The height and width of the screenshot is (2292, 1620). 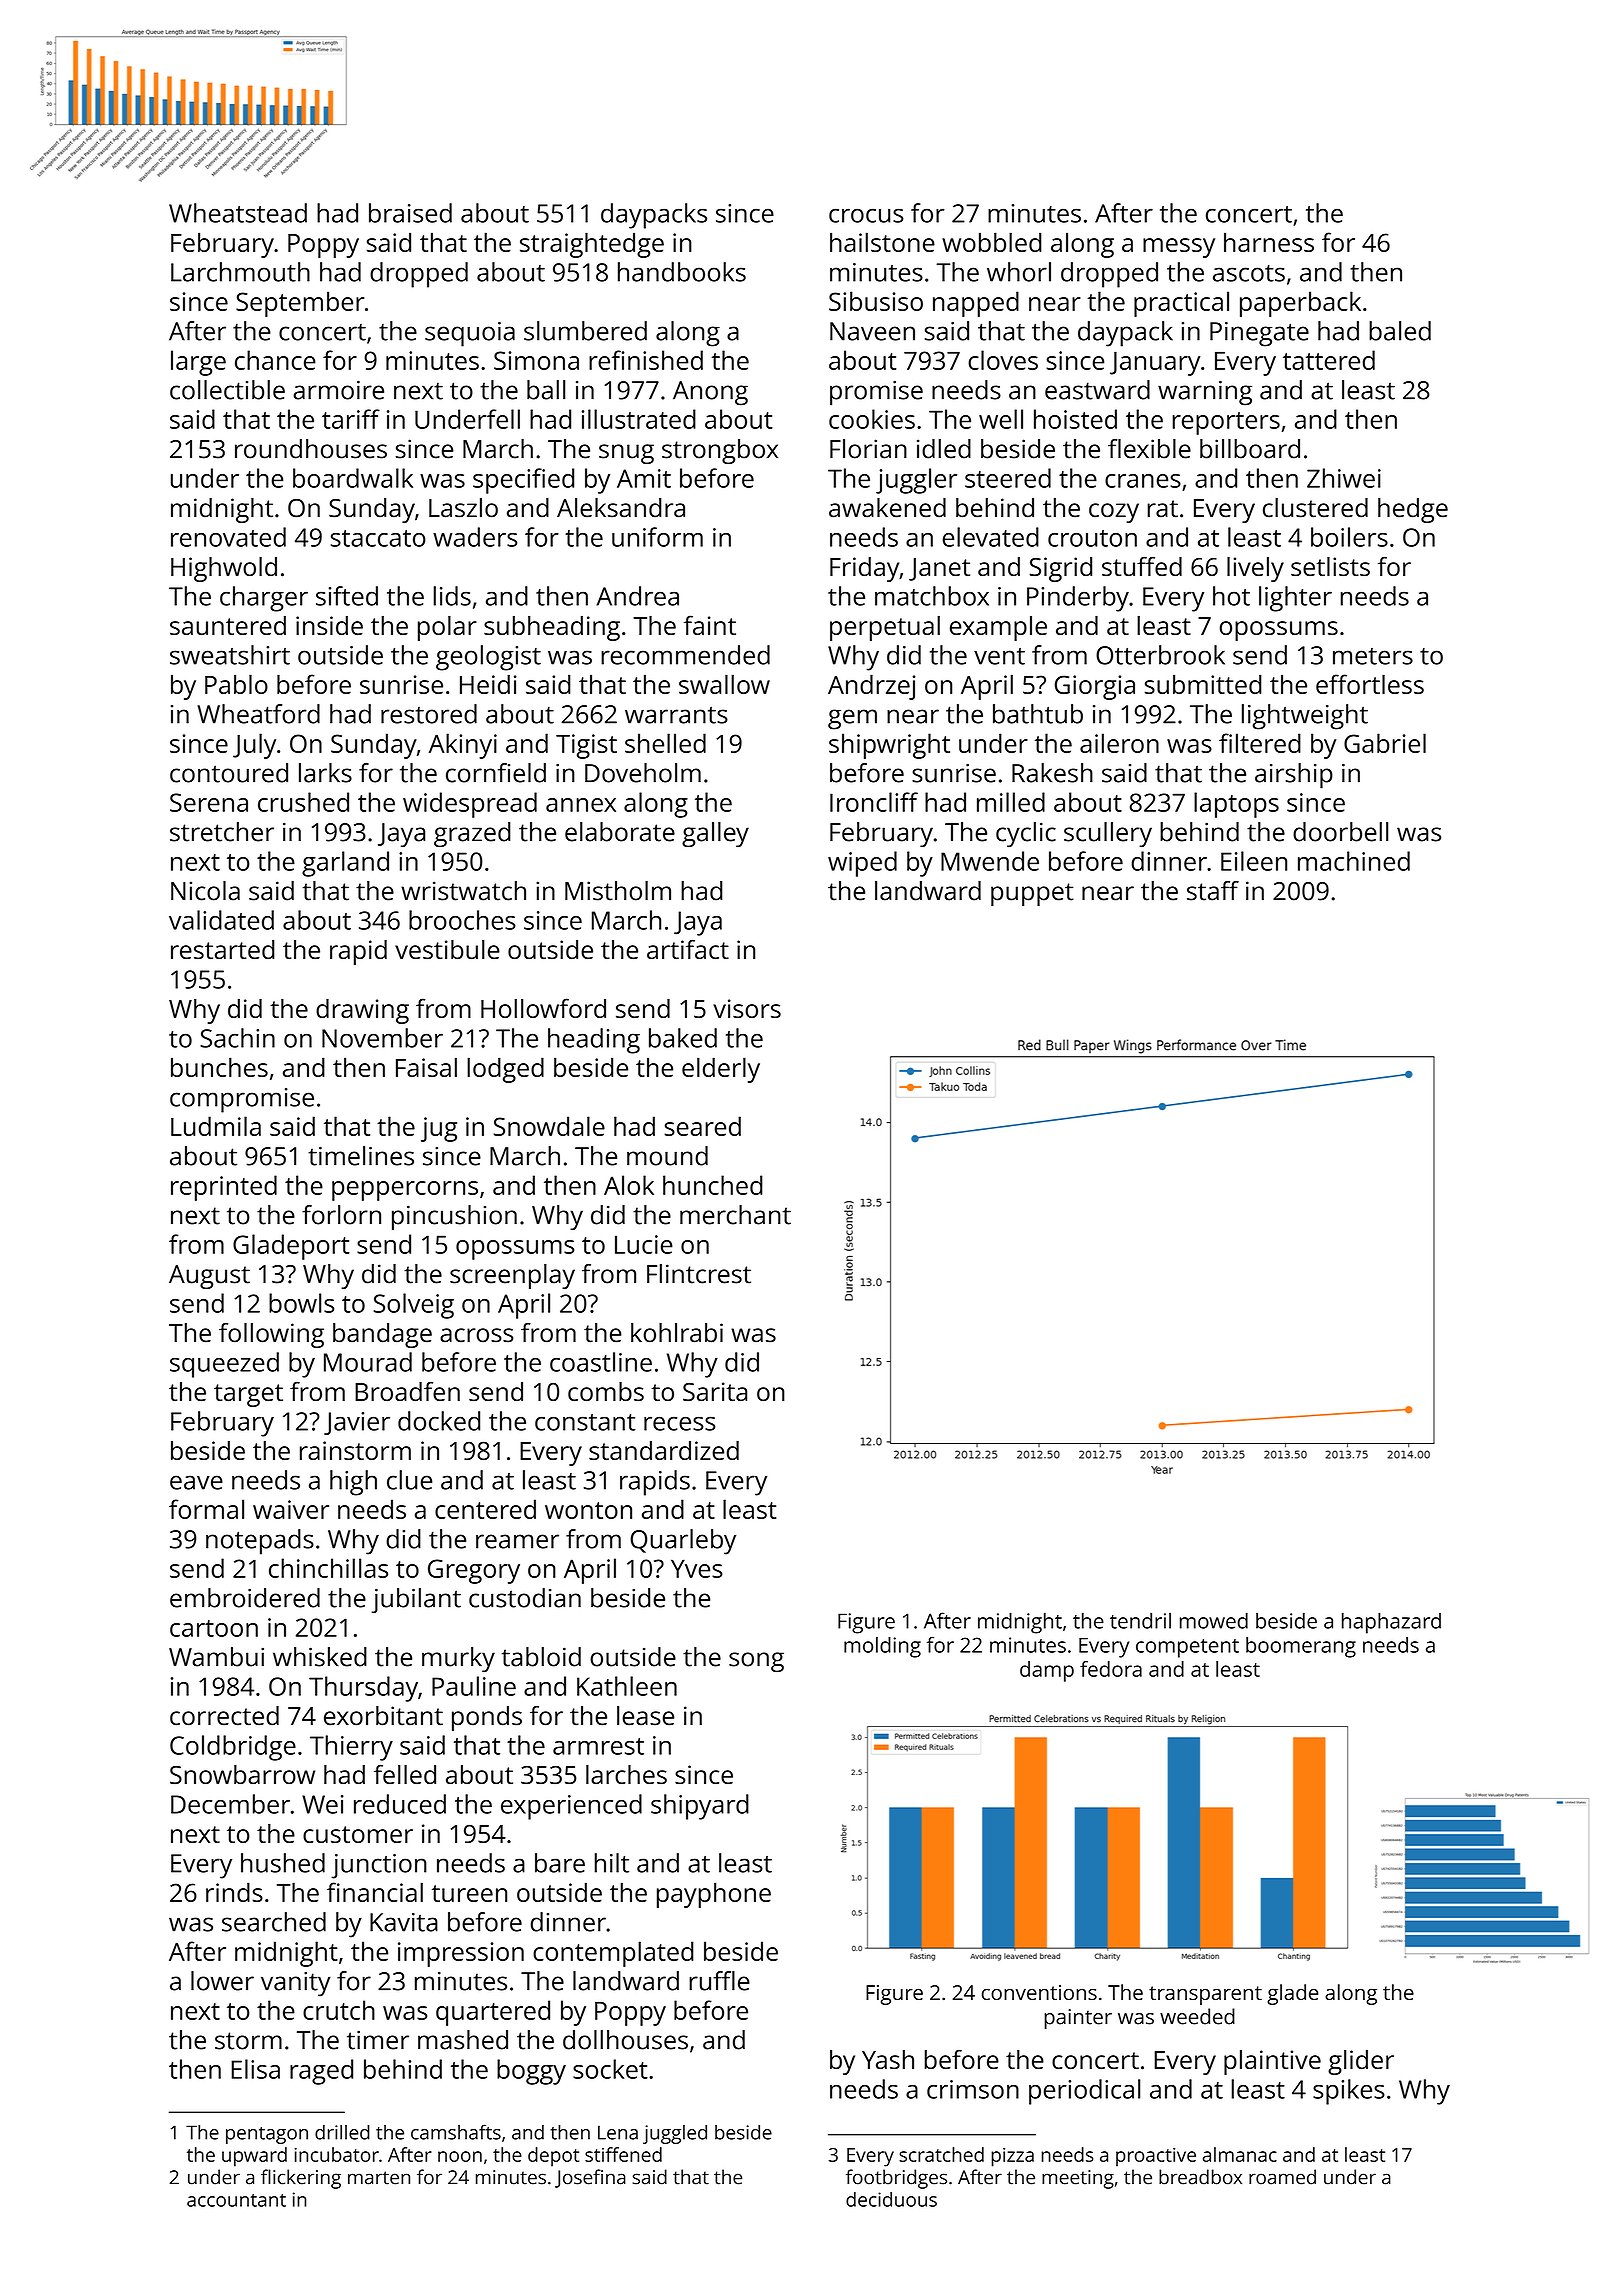 I want to click on brooches, so click(x=462, y=920).
